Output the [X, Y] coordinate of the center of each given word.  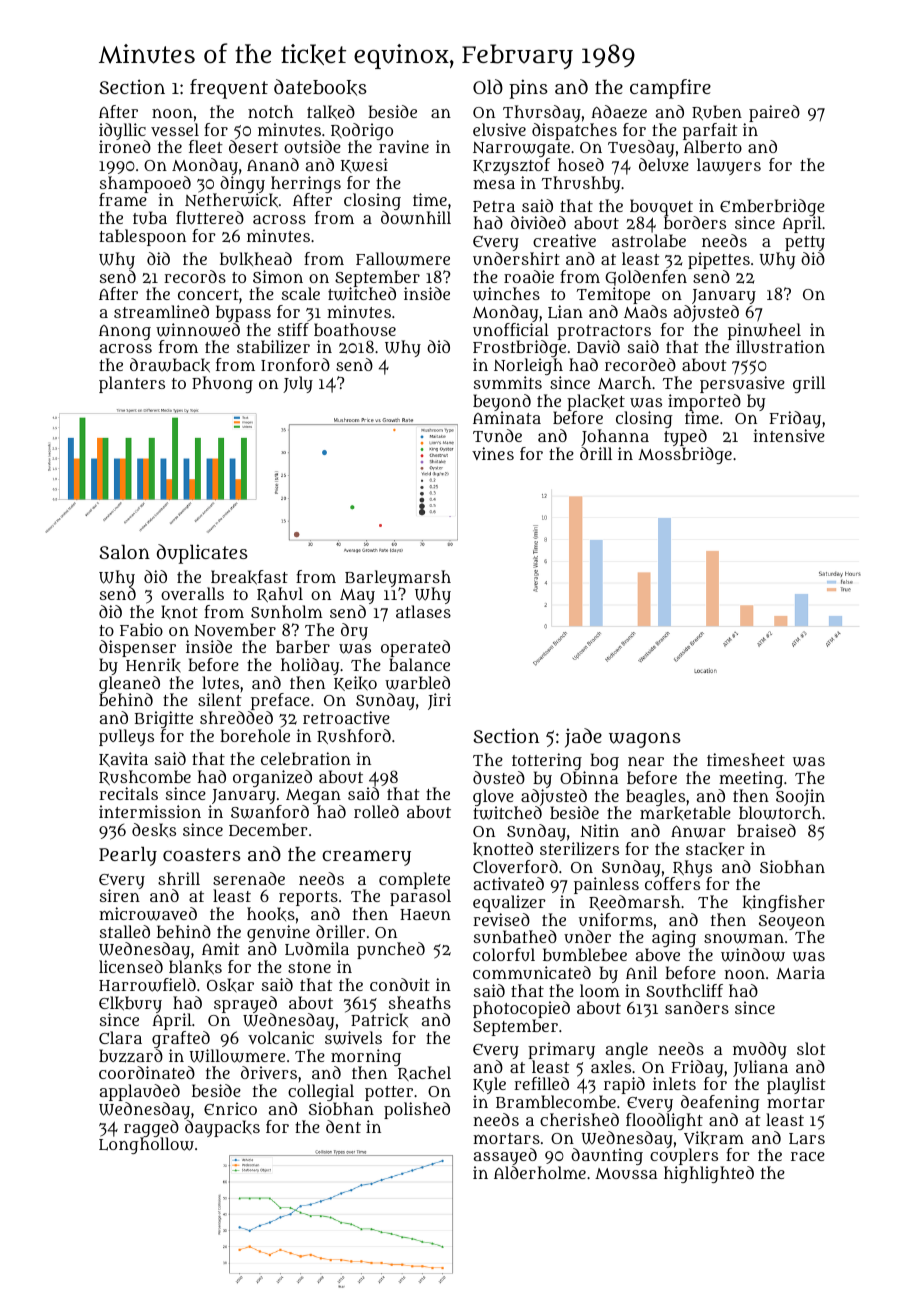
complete [414, 881]
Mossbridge [685, 455]
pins [528, 89]
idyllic [122, 132]
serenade [249, 878]
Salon [124, 552]
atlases [423, 611]
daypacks [222, 1128]
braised [766, 830]
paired [774, 113]
